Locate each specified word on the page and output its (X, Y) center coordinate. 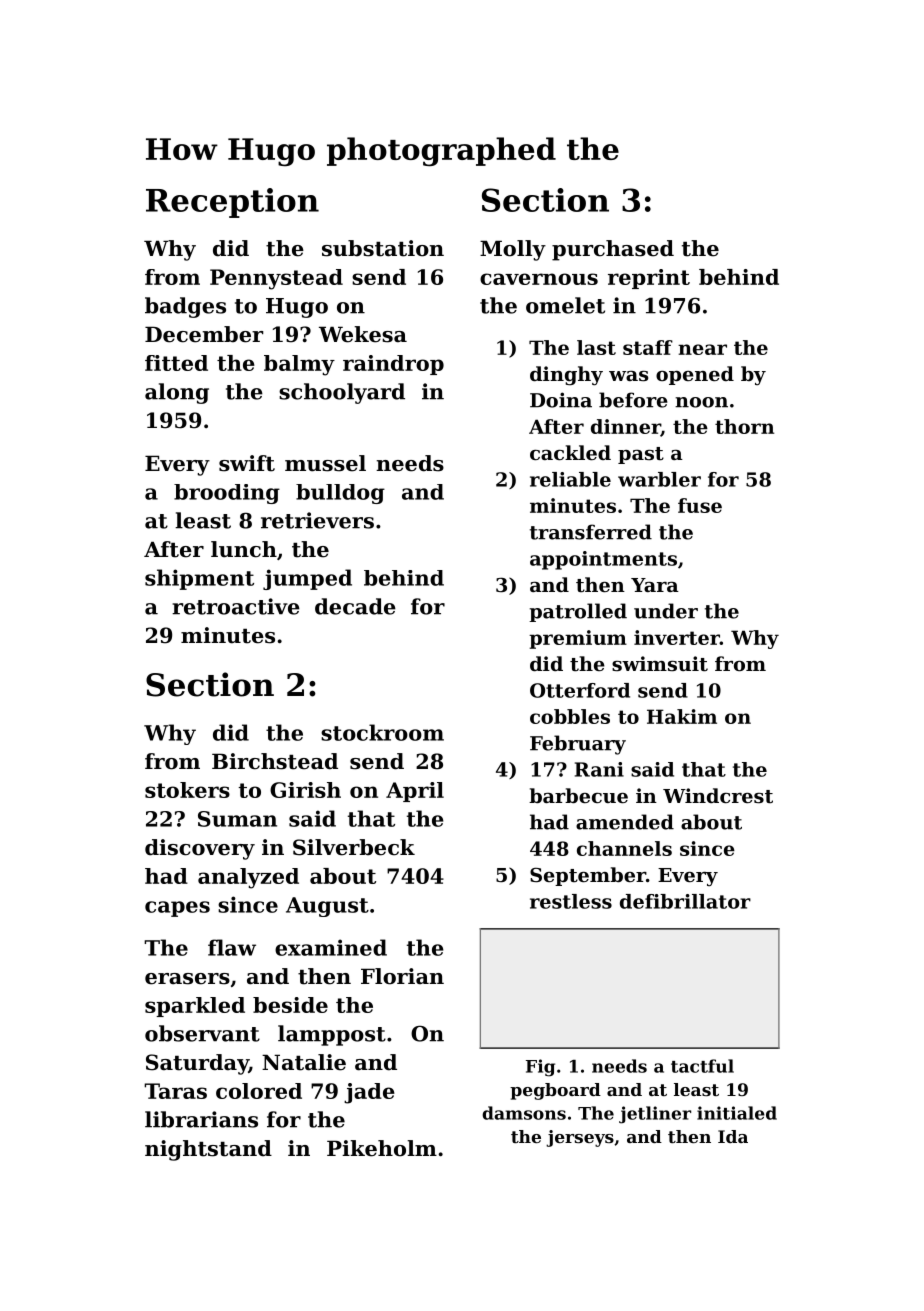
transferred (591, 532)
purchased (613, 250)
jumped (307, 579)
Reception (232, 203)
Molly (513, 250)
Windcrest (718, 796)
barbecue (578, 795)
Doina (561, 400)
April (415, 792)
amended (625, 822)
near (702, 349)
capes (177, 909)
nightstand (208, 1150)
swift (247, 463)
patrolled (578, 612)
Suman (237, 819)
